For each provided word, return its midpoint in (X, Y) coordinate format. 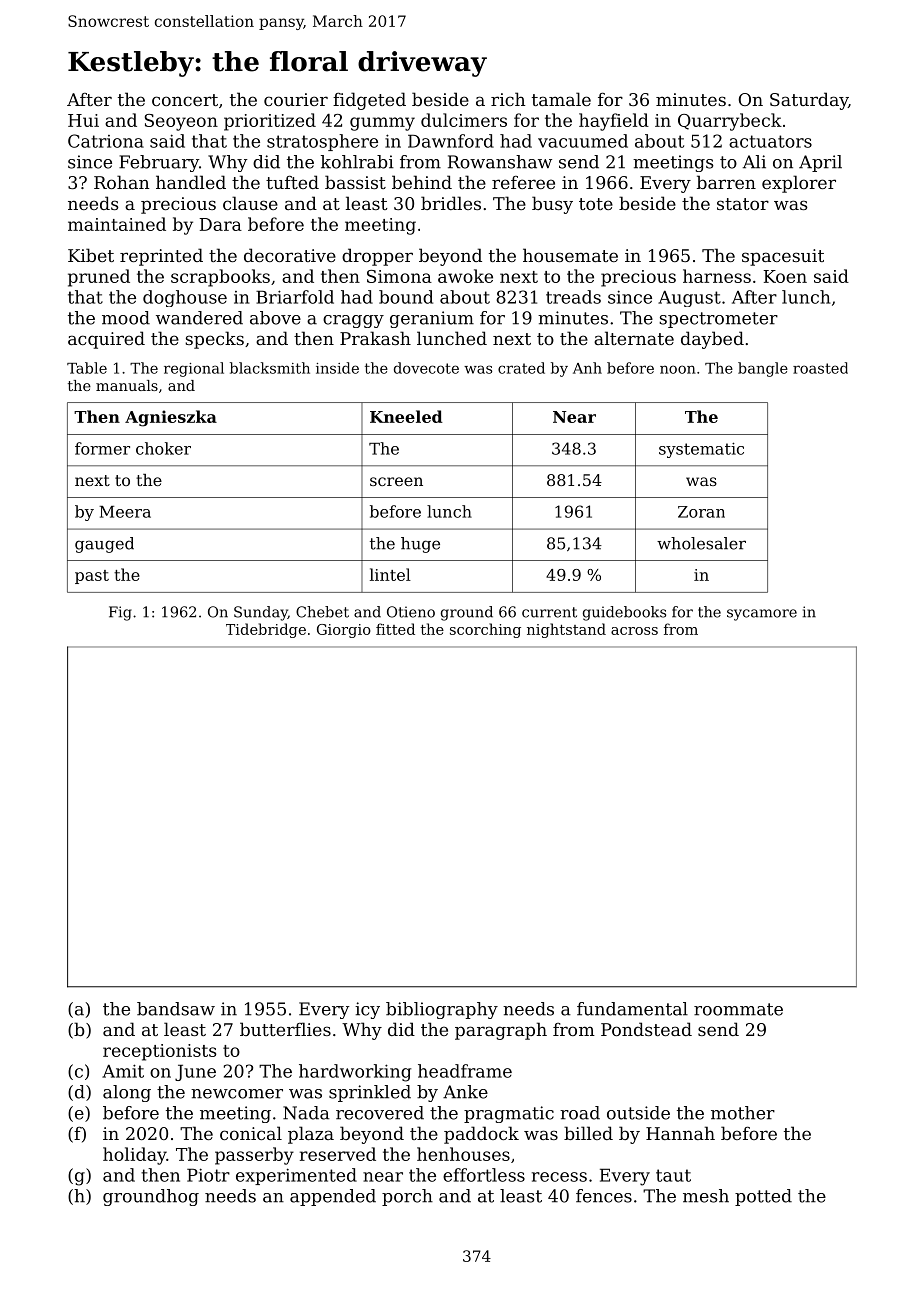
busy (552, 205)
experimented (296, 1176)
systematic (701, 450)
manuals (127, 385)
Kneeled (406, 416)
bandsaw (176, 1009)
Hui (83, 120)
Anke (465, 1092)
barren (726, 182)
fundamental (632, 1009)
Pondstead (646, 1029)
